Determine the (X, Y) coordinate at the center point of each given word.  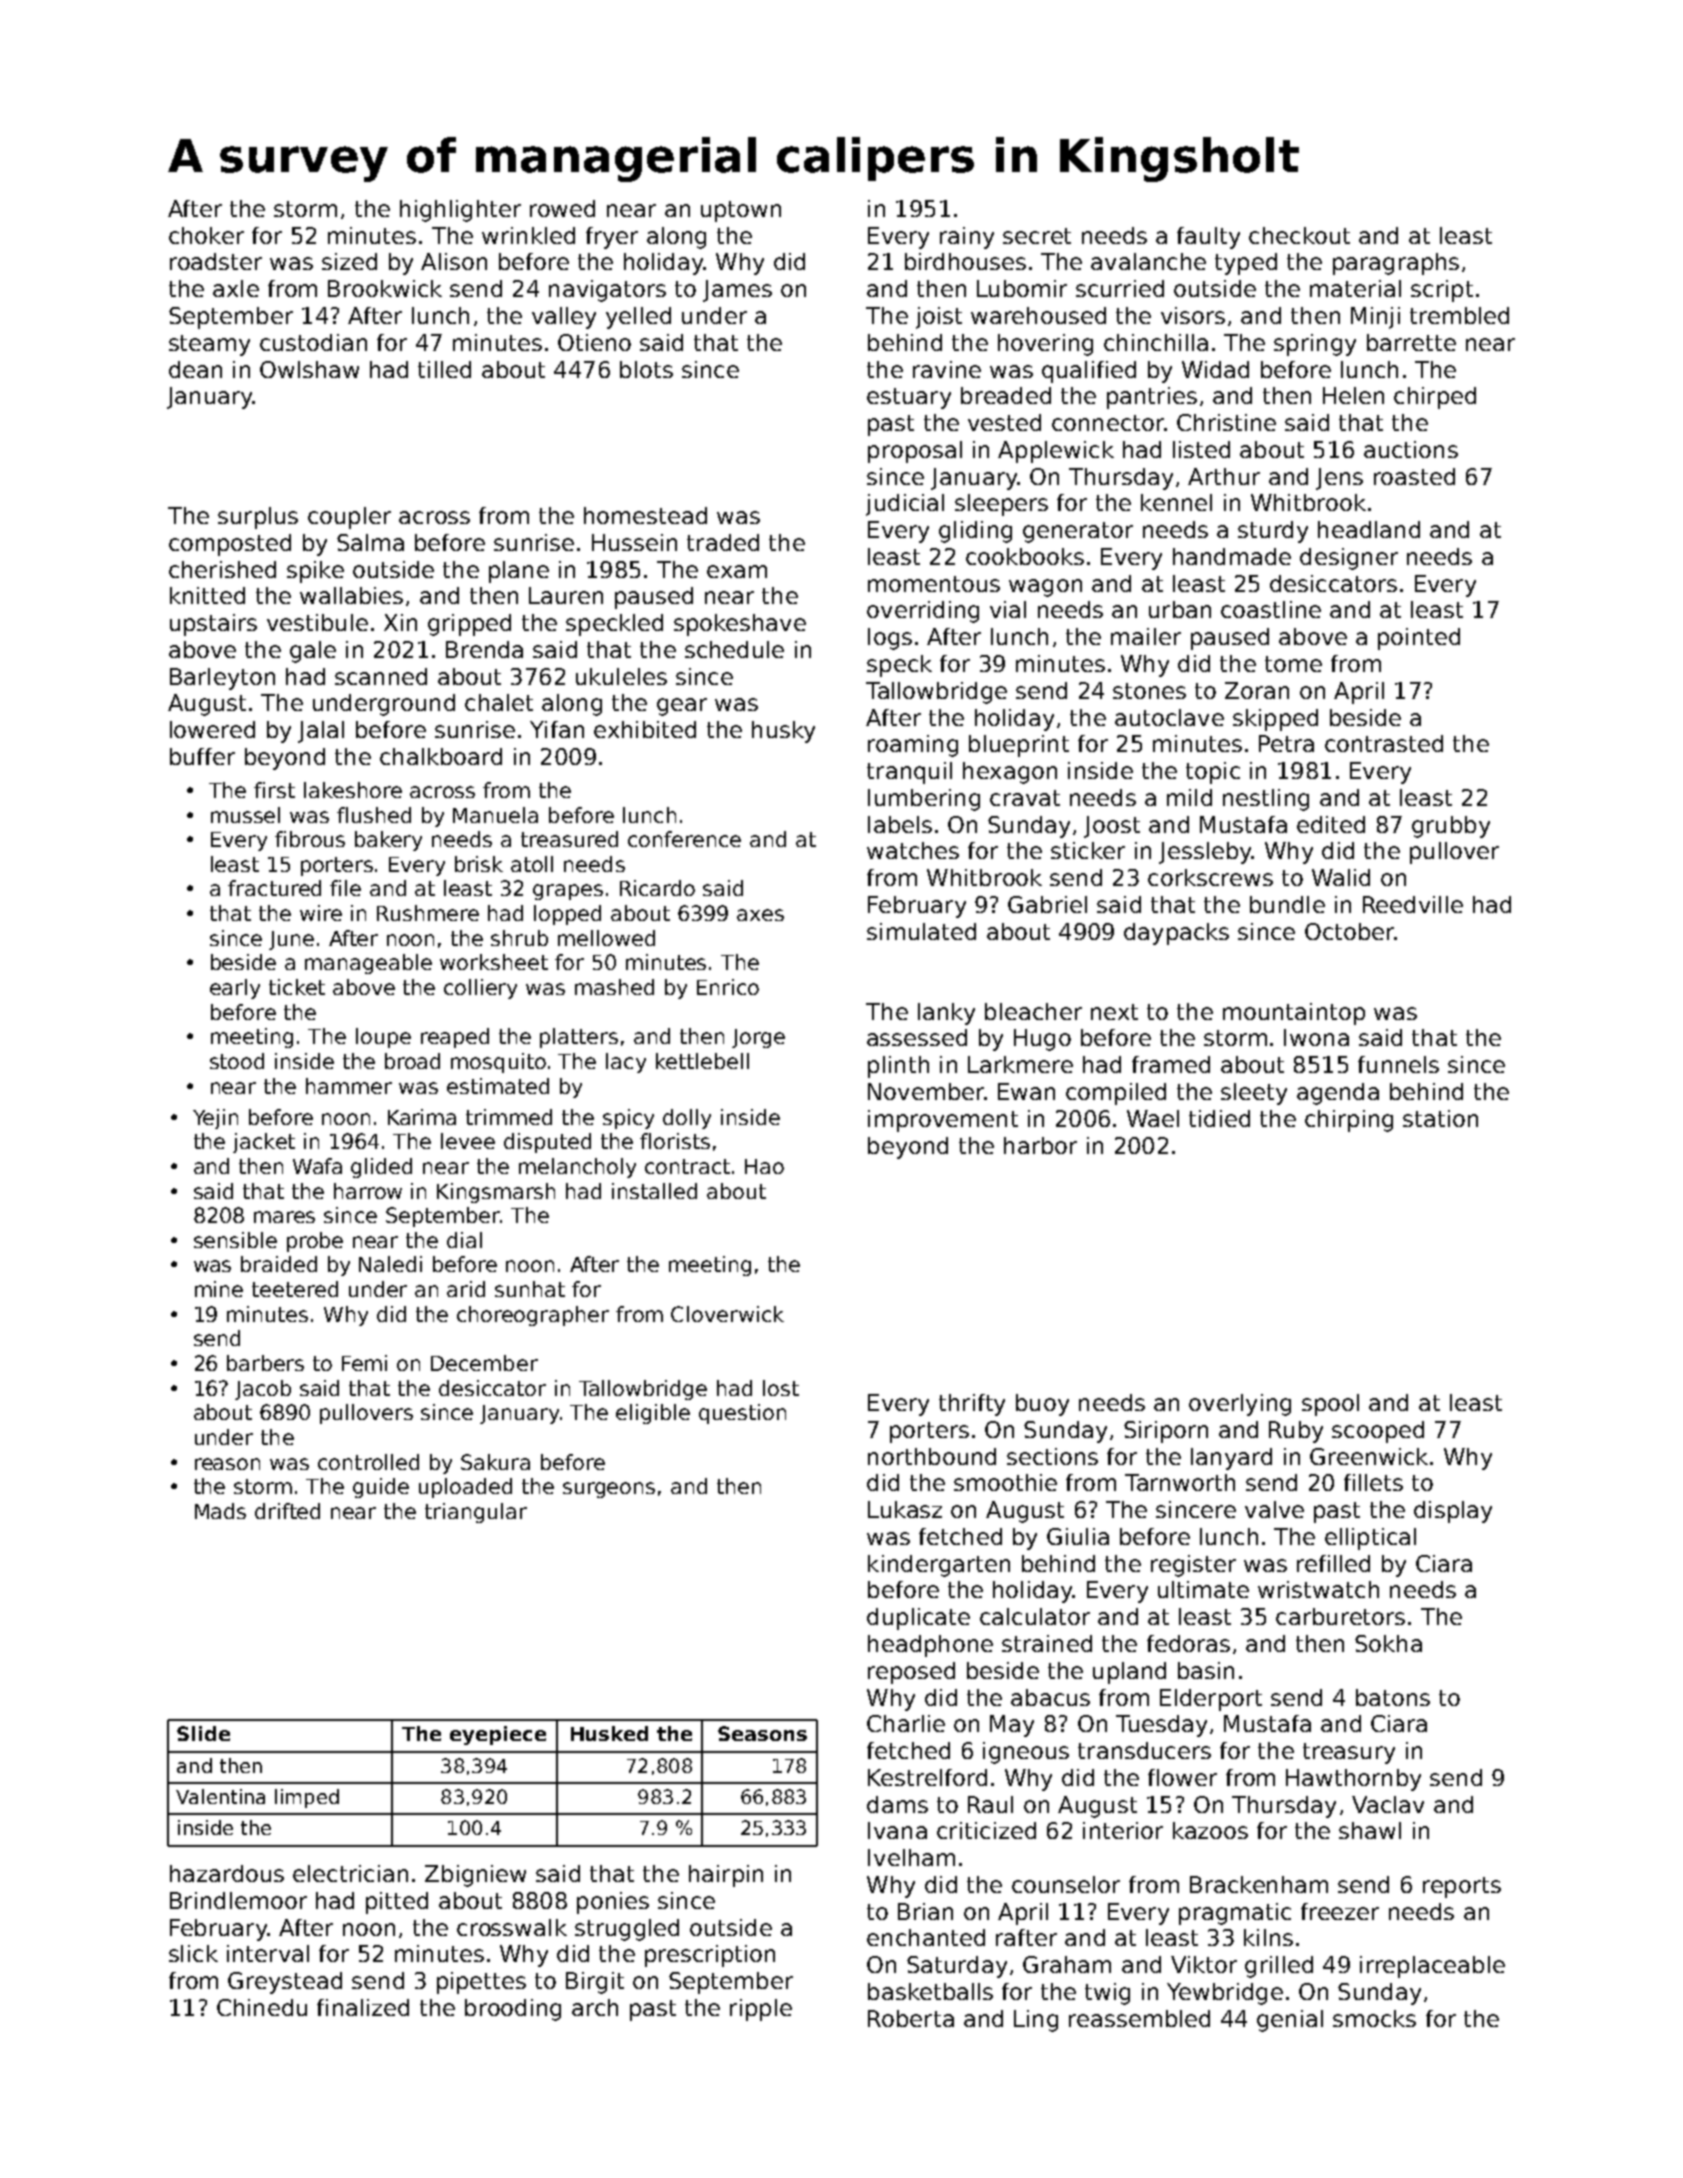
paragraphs (1396, 264)
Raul (990, 1804)
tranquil (909, 773)
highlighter (460, 211)
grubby (1451, 827)
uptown (741, 211)
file (345, 888)
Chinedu (262, 2007)
